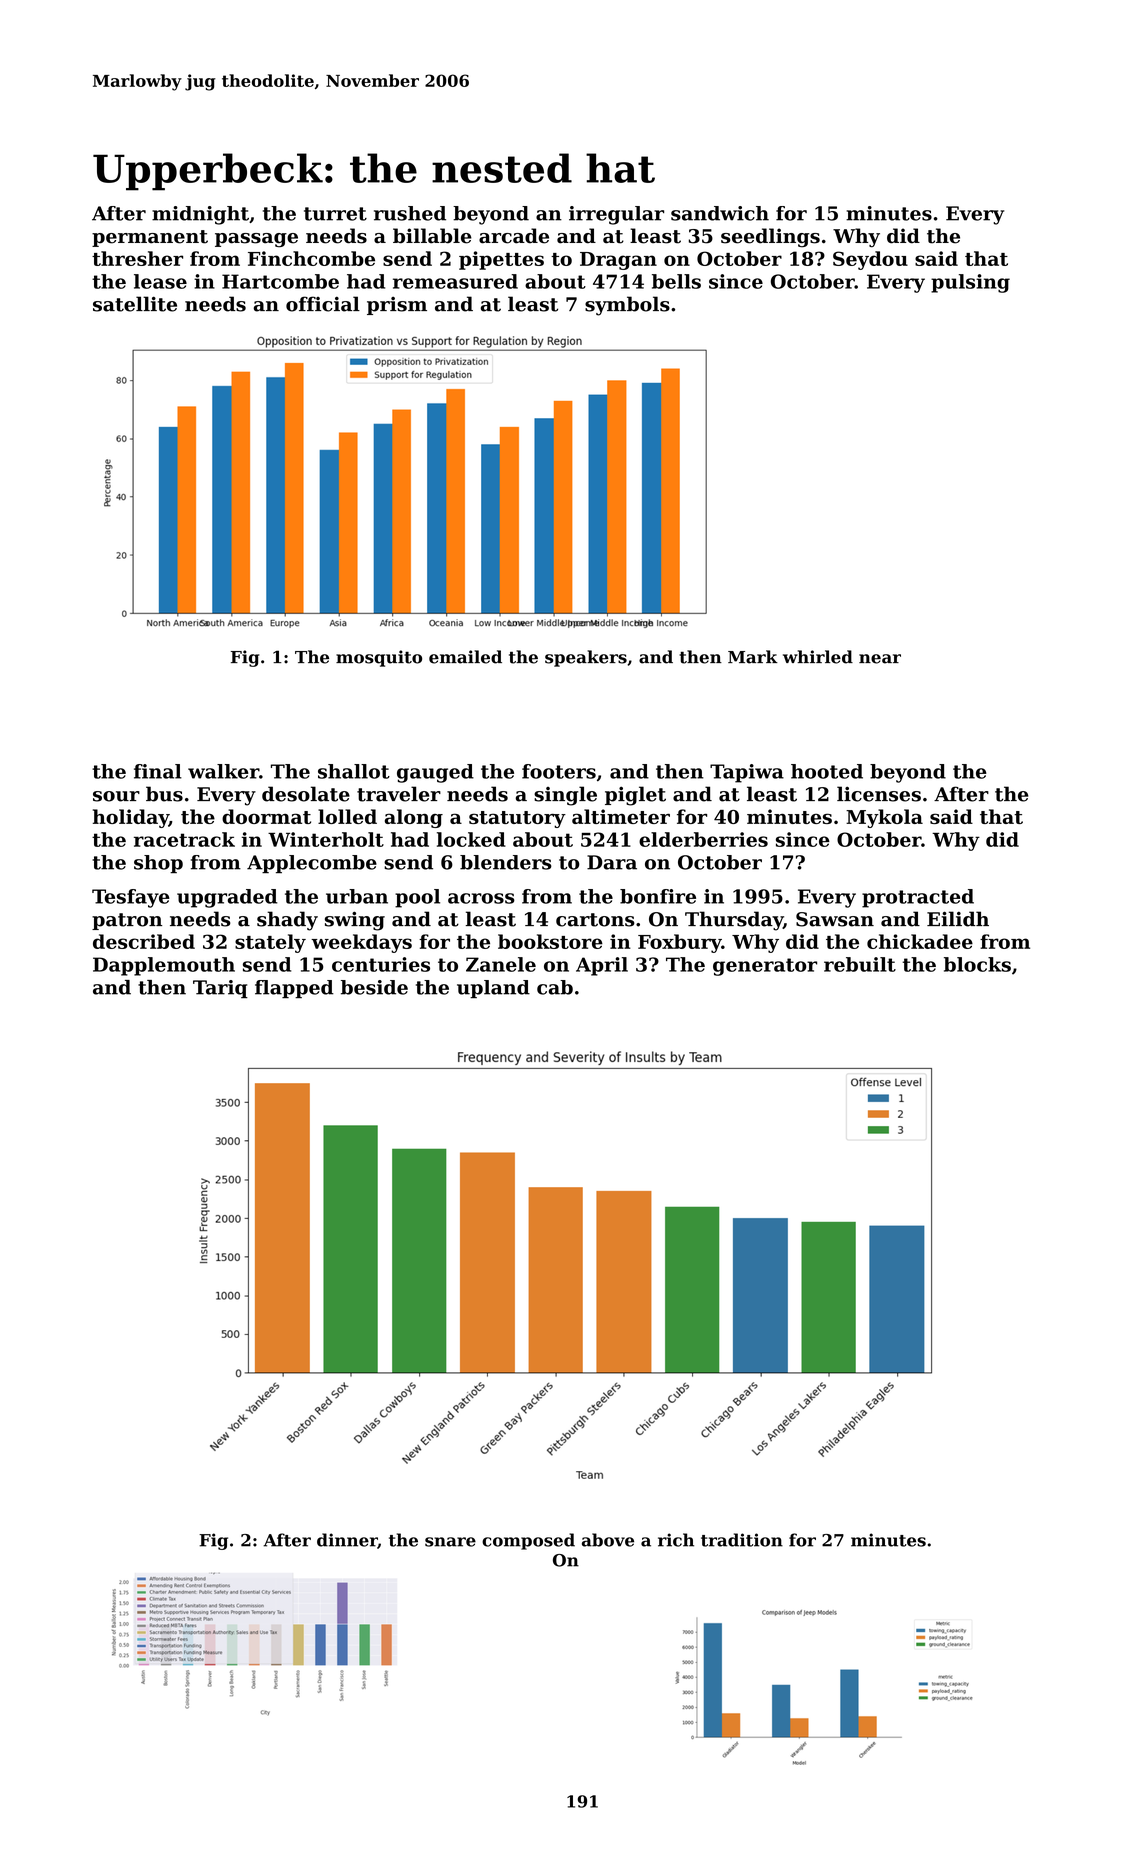 The width and height of the page is (1131, 1862). What do you see at coordinates (200, 215) in the page?
I see `midnight` at bounding box center [200, 215].
